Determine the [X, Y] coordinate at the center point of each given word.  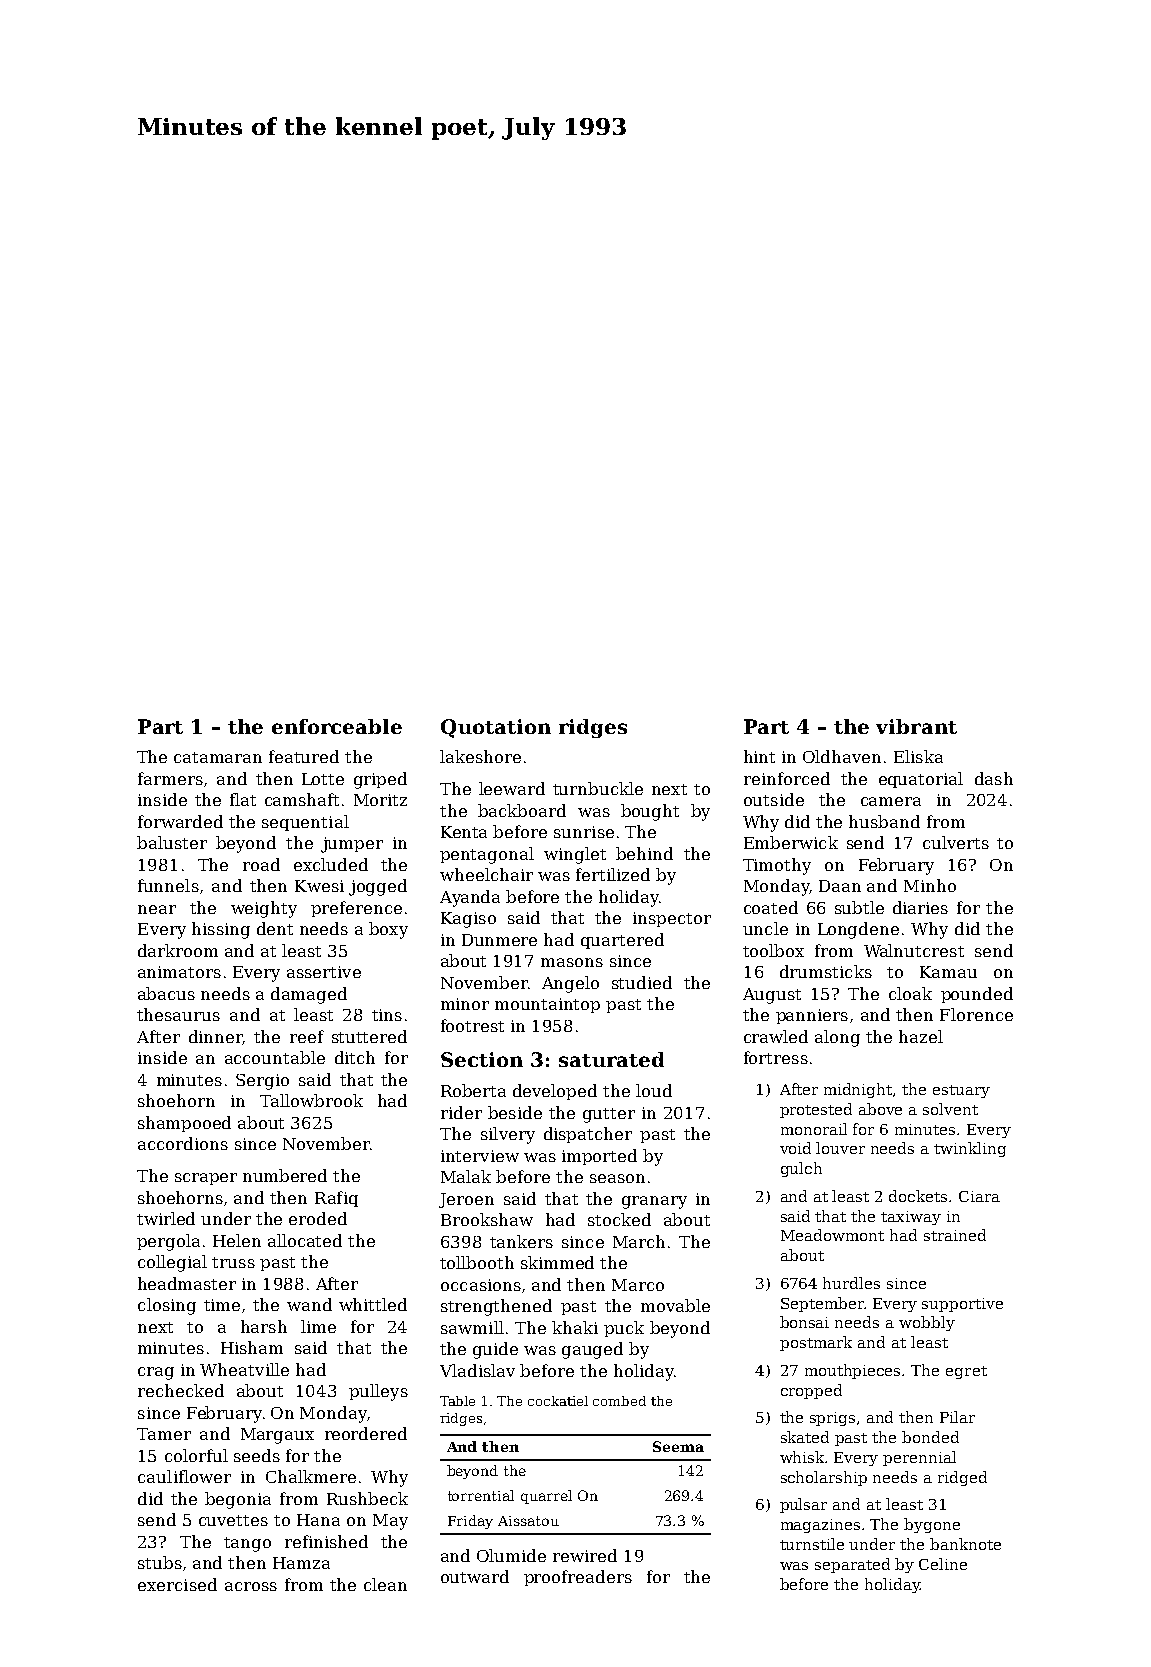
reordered [366, 1433]
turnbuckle [598, 788]
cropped [811, 1391]
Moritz [380, 800]
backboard [522, 810]
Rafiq [336, 1199]
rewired [585, 1555]
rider [461, 1112]
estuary [961, 1091]
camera [891, 801]
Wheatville [244, 1369]
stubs [160, 1562]
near [157, 909]
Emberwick [791, 842]
